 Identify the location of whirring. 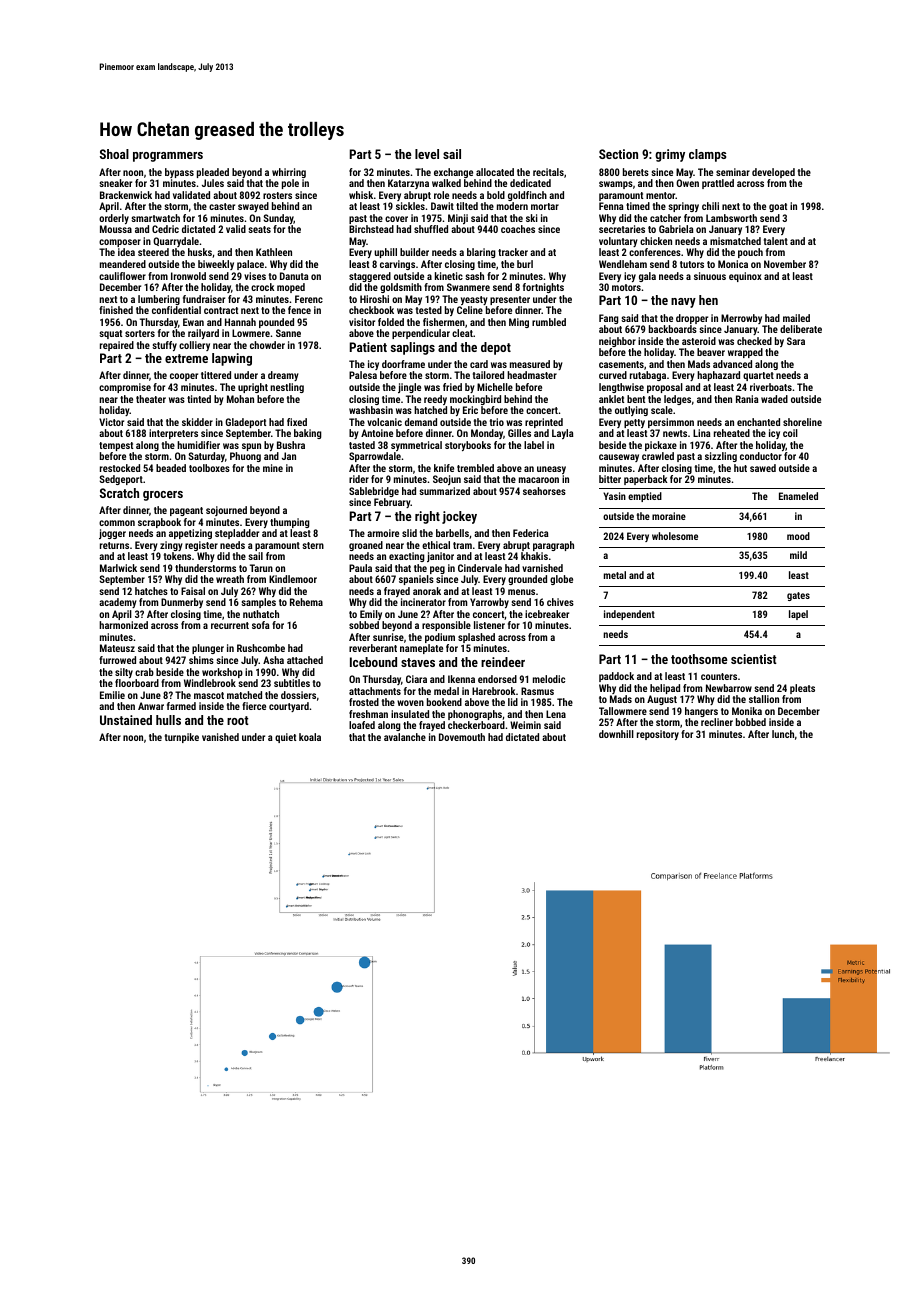
(289, 173).
